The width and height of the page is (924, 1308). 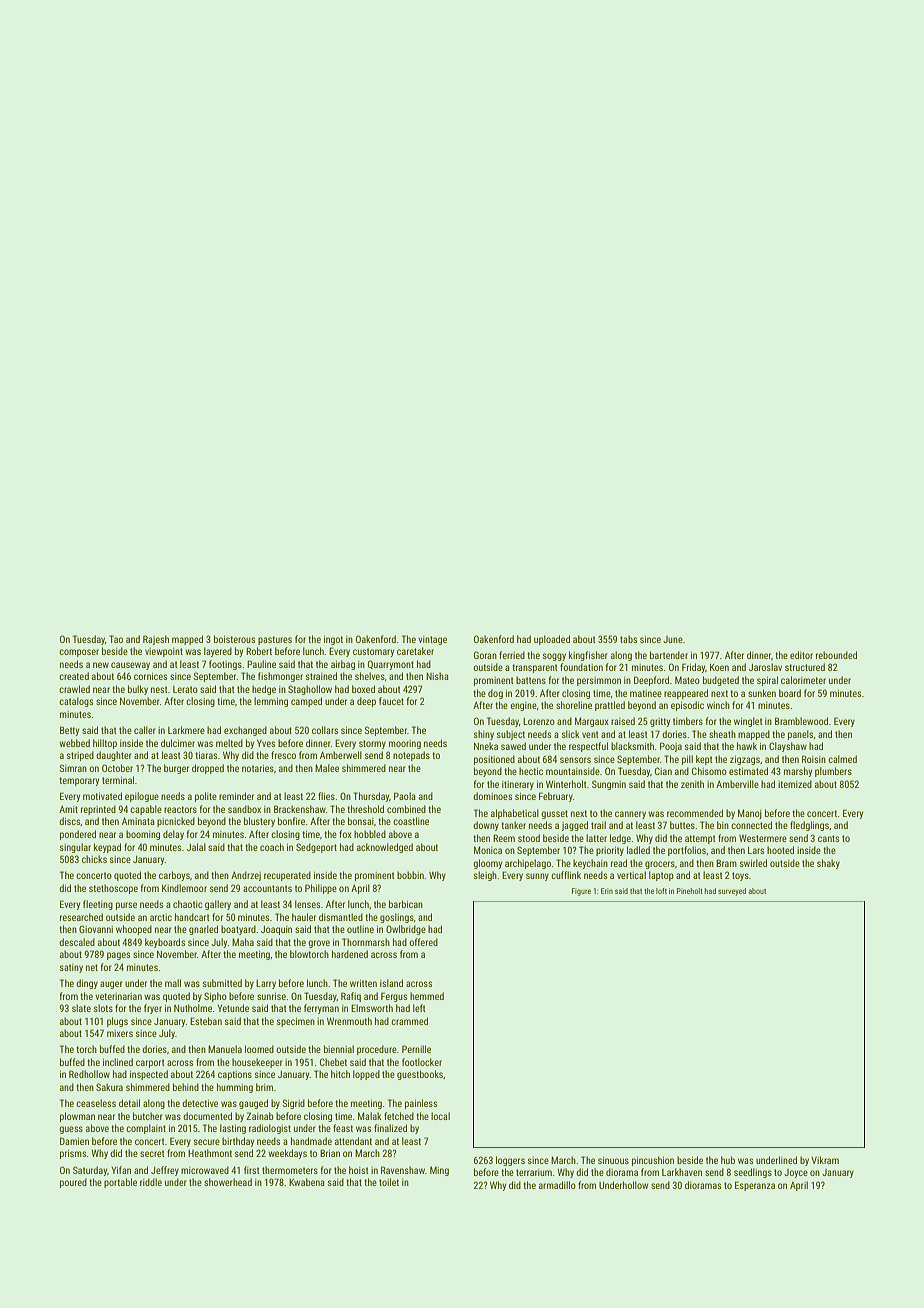 What do you see at coordinates (266, 984) in the page?
I see `Larry` at bounding box center [266, 984].
